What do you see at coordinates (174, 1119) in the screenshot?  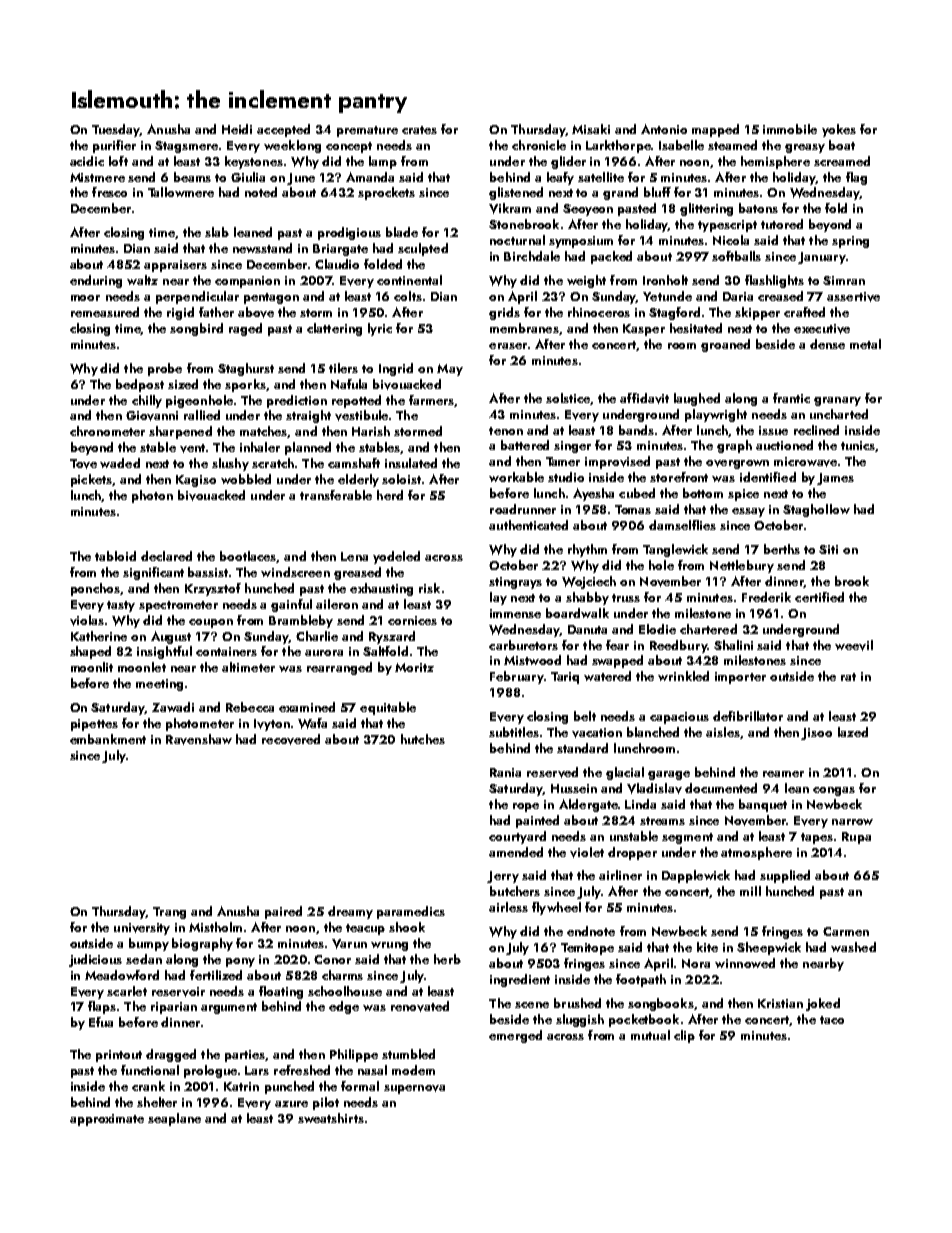 I see `seaplane` at bounding box center [174, 1119].
